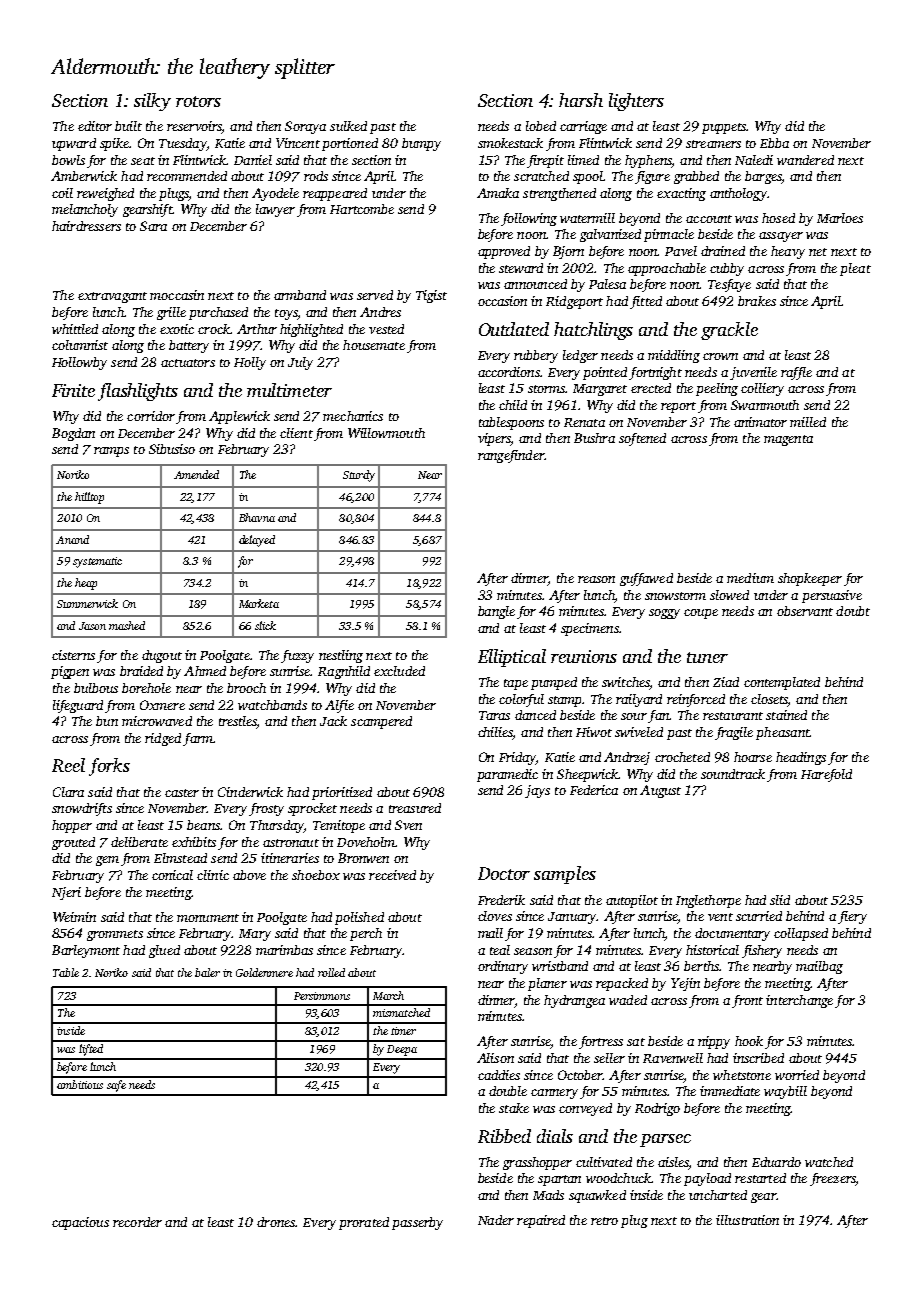 The height and width of the screenshot is (1308, 924). I want to click on Yejin, so click(685, 984).
